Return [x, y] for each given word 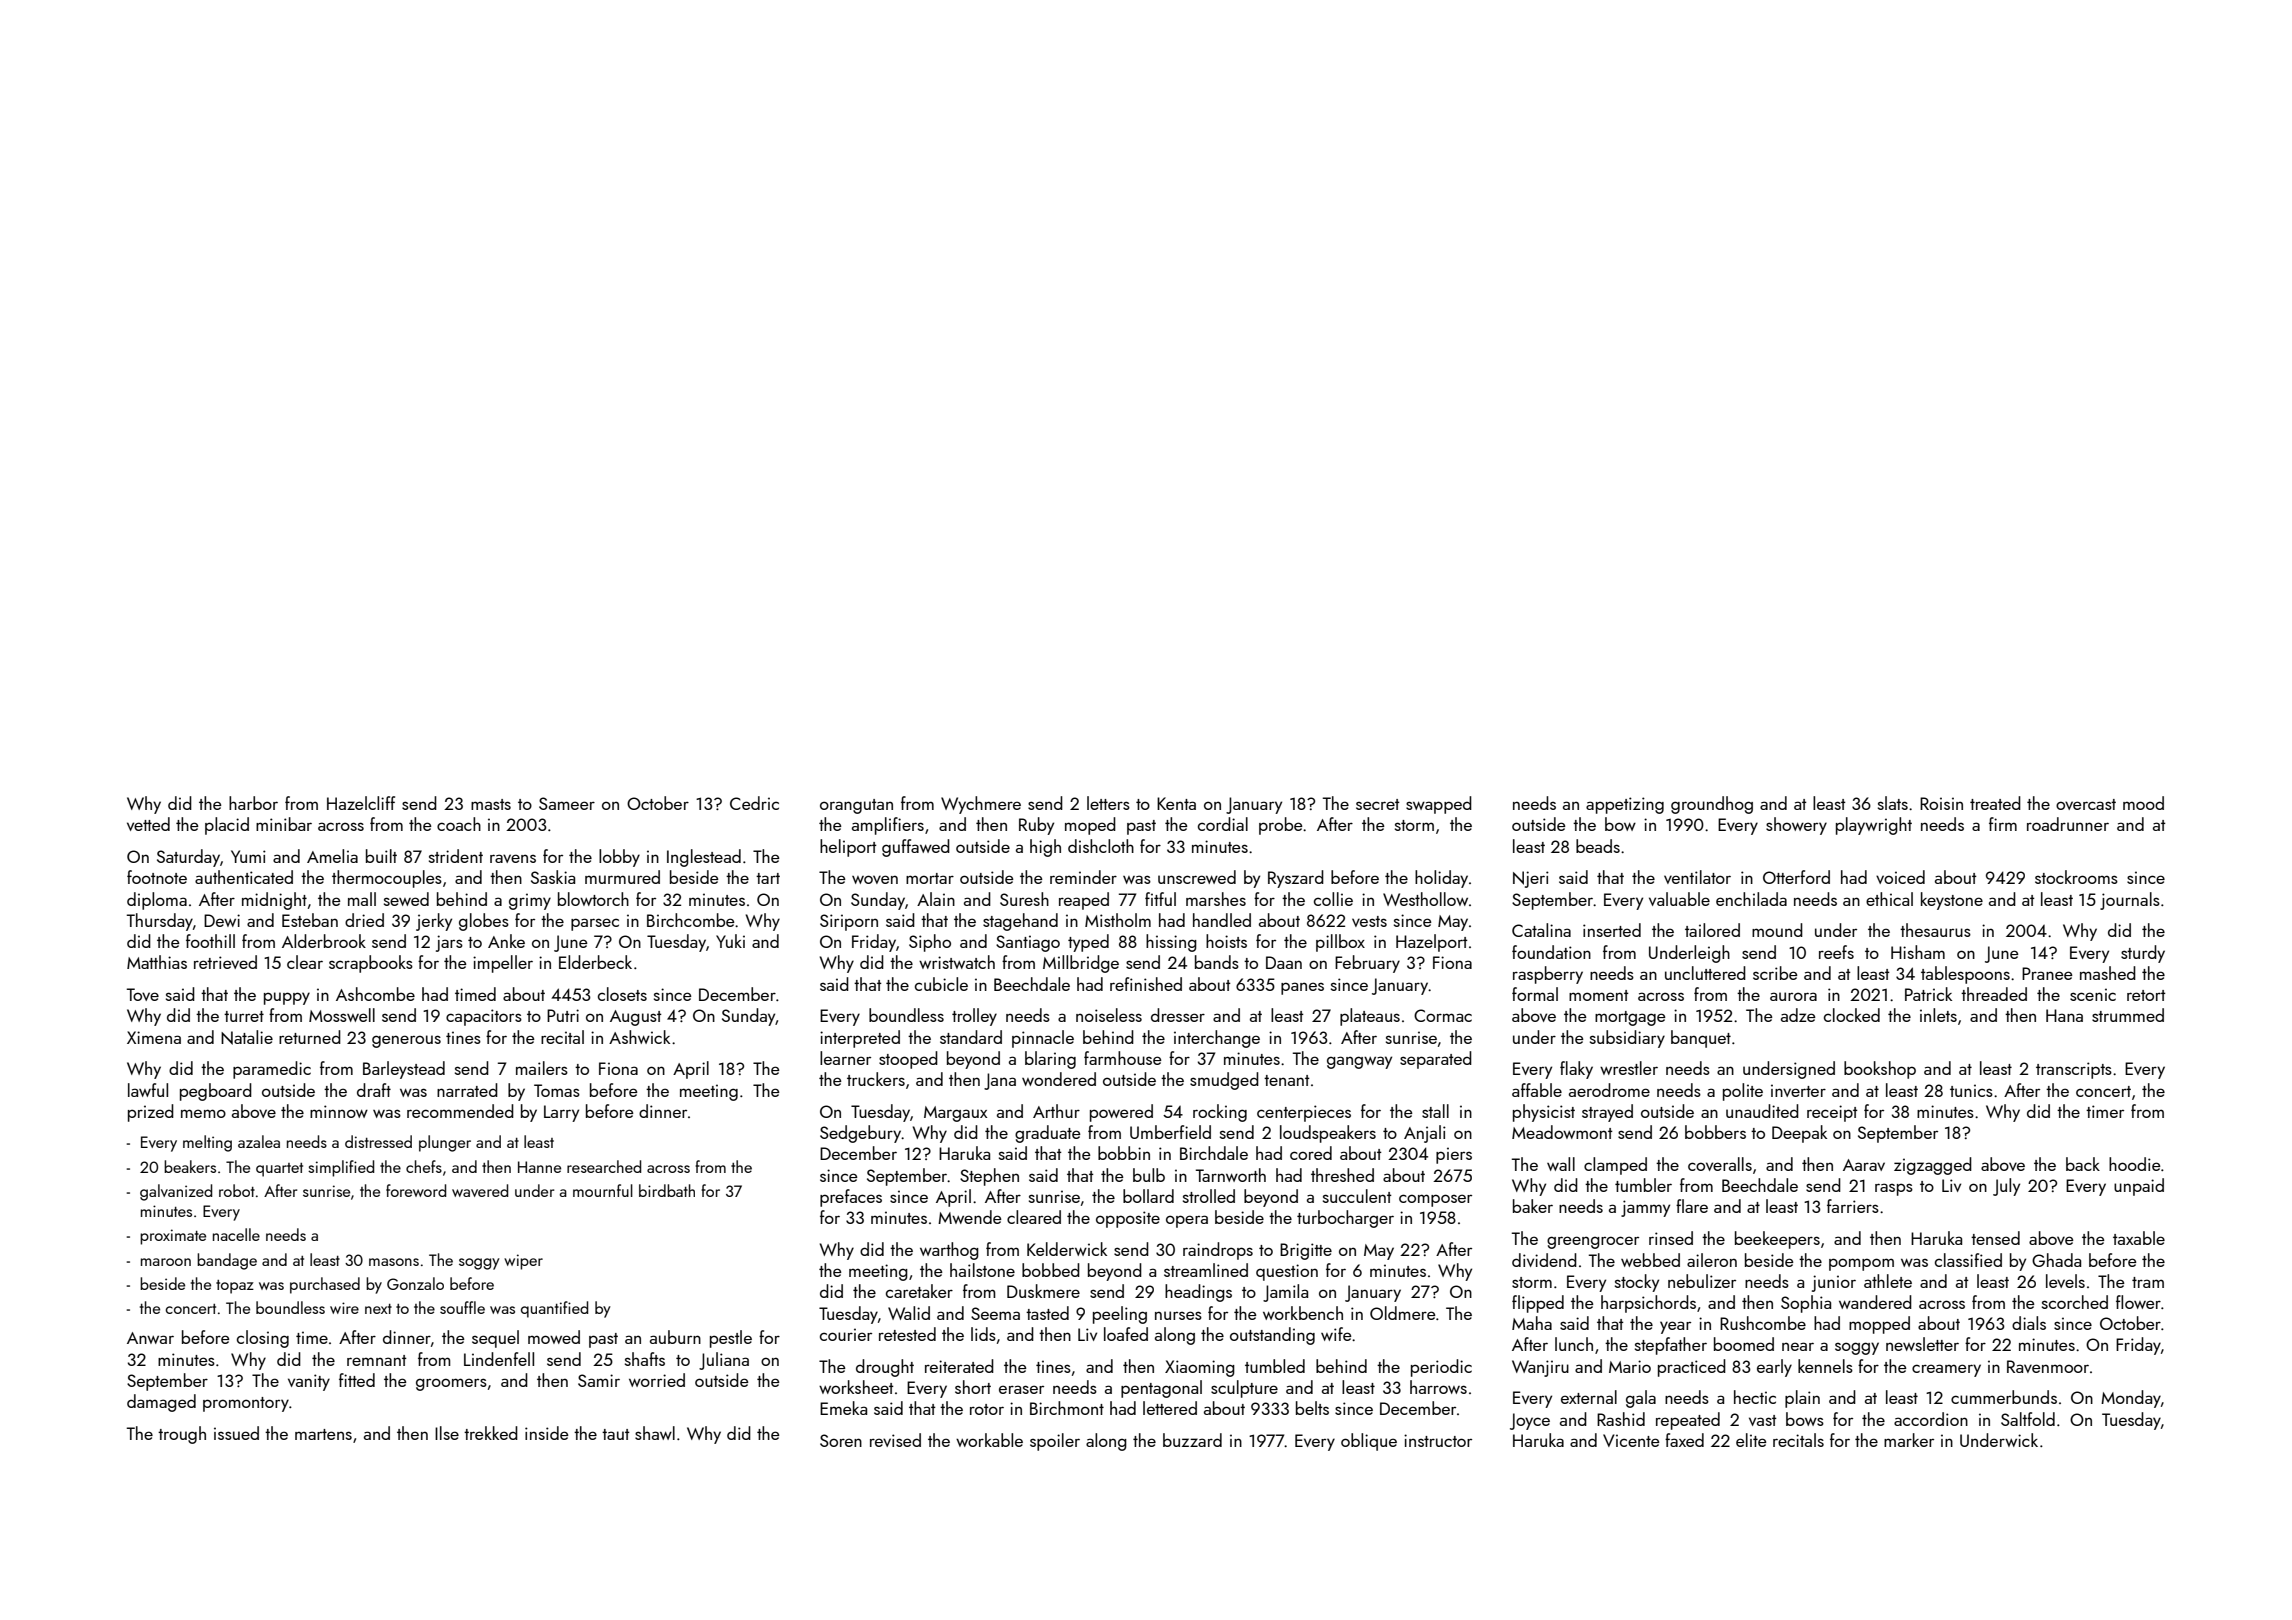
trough [182, 1435]
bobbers [1715, 1132]
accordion [1931, 1419]
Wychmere [981, 805]
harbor [253, 803]
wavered [480, 1190]
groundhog [1712, 805]
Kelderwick [1067, 1249]
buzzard [1192, 1440]
